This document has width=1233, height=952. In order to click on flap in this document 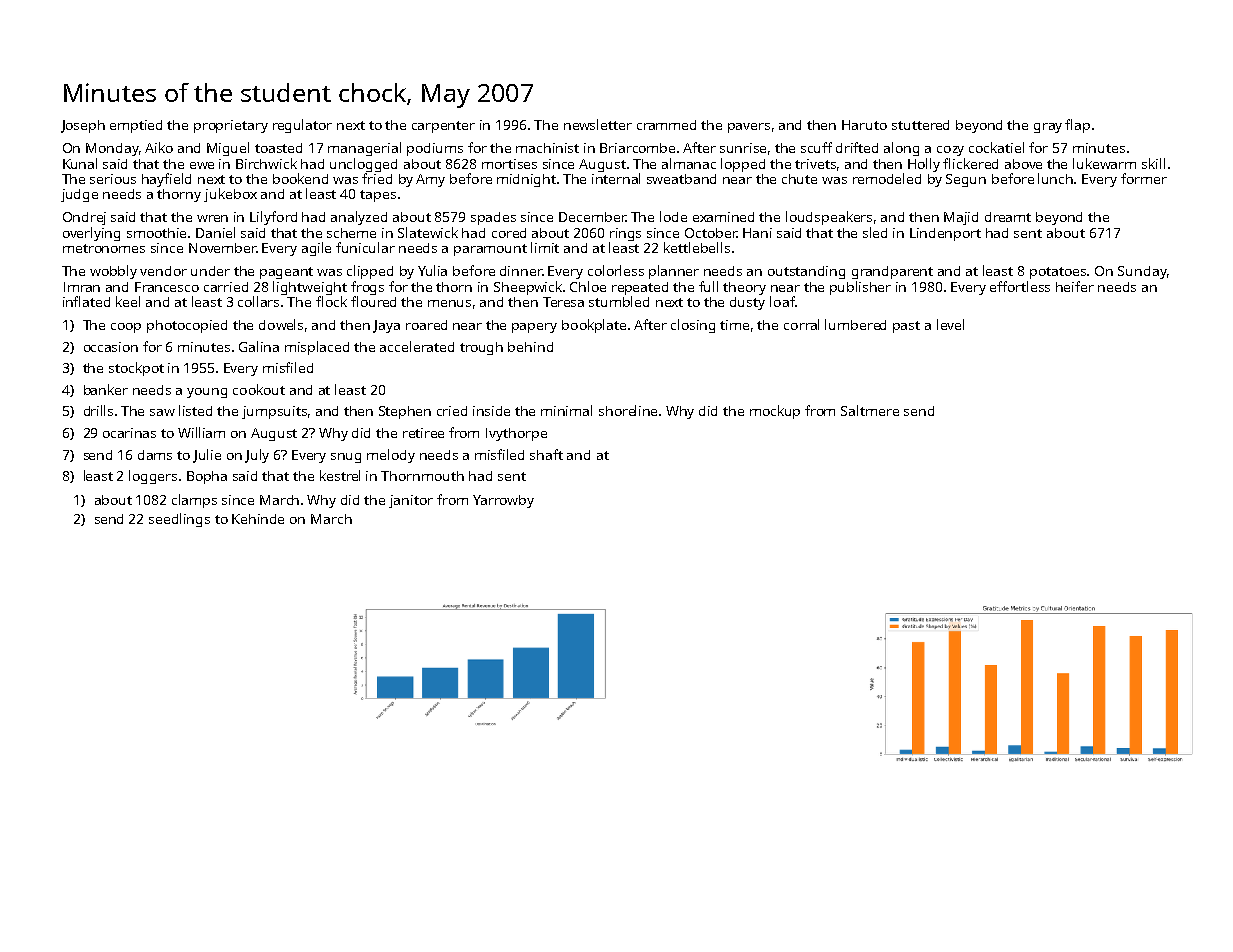, I will do `click(1077, 126)`.
